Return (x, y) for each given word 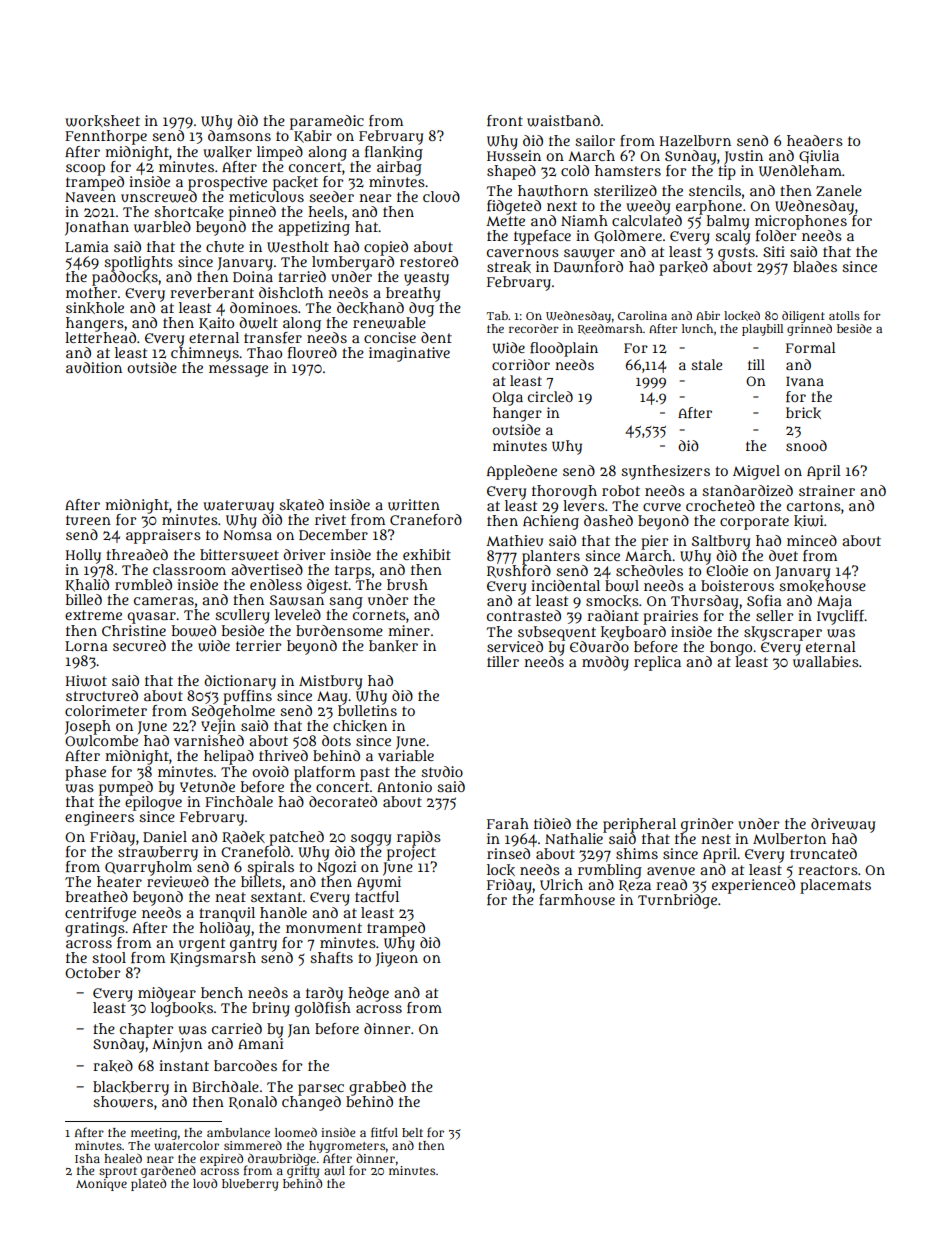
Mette (505, 221)
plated (148, 1185)
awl (334, 1170)
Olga (507, 398)
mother (91, 292)
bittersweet (239, 555)
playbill (762, 330)
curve (662, 507)
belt (412, 1132)
